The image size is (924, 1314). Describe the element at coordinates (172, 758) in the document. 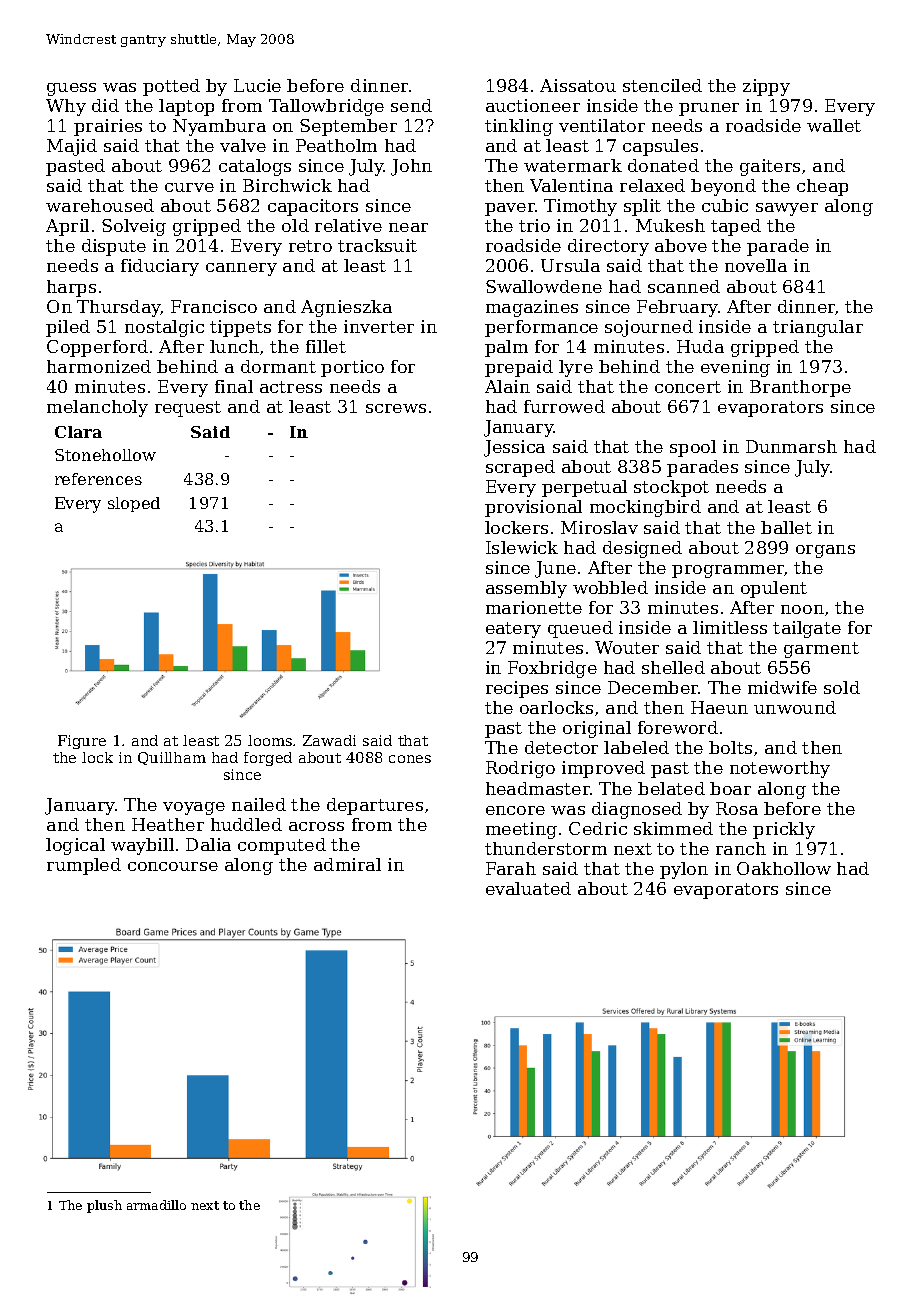

I see `Quillham` at that location.
